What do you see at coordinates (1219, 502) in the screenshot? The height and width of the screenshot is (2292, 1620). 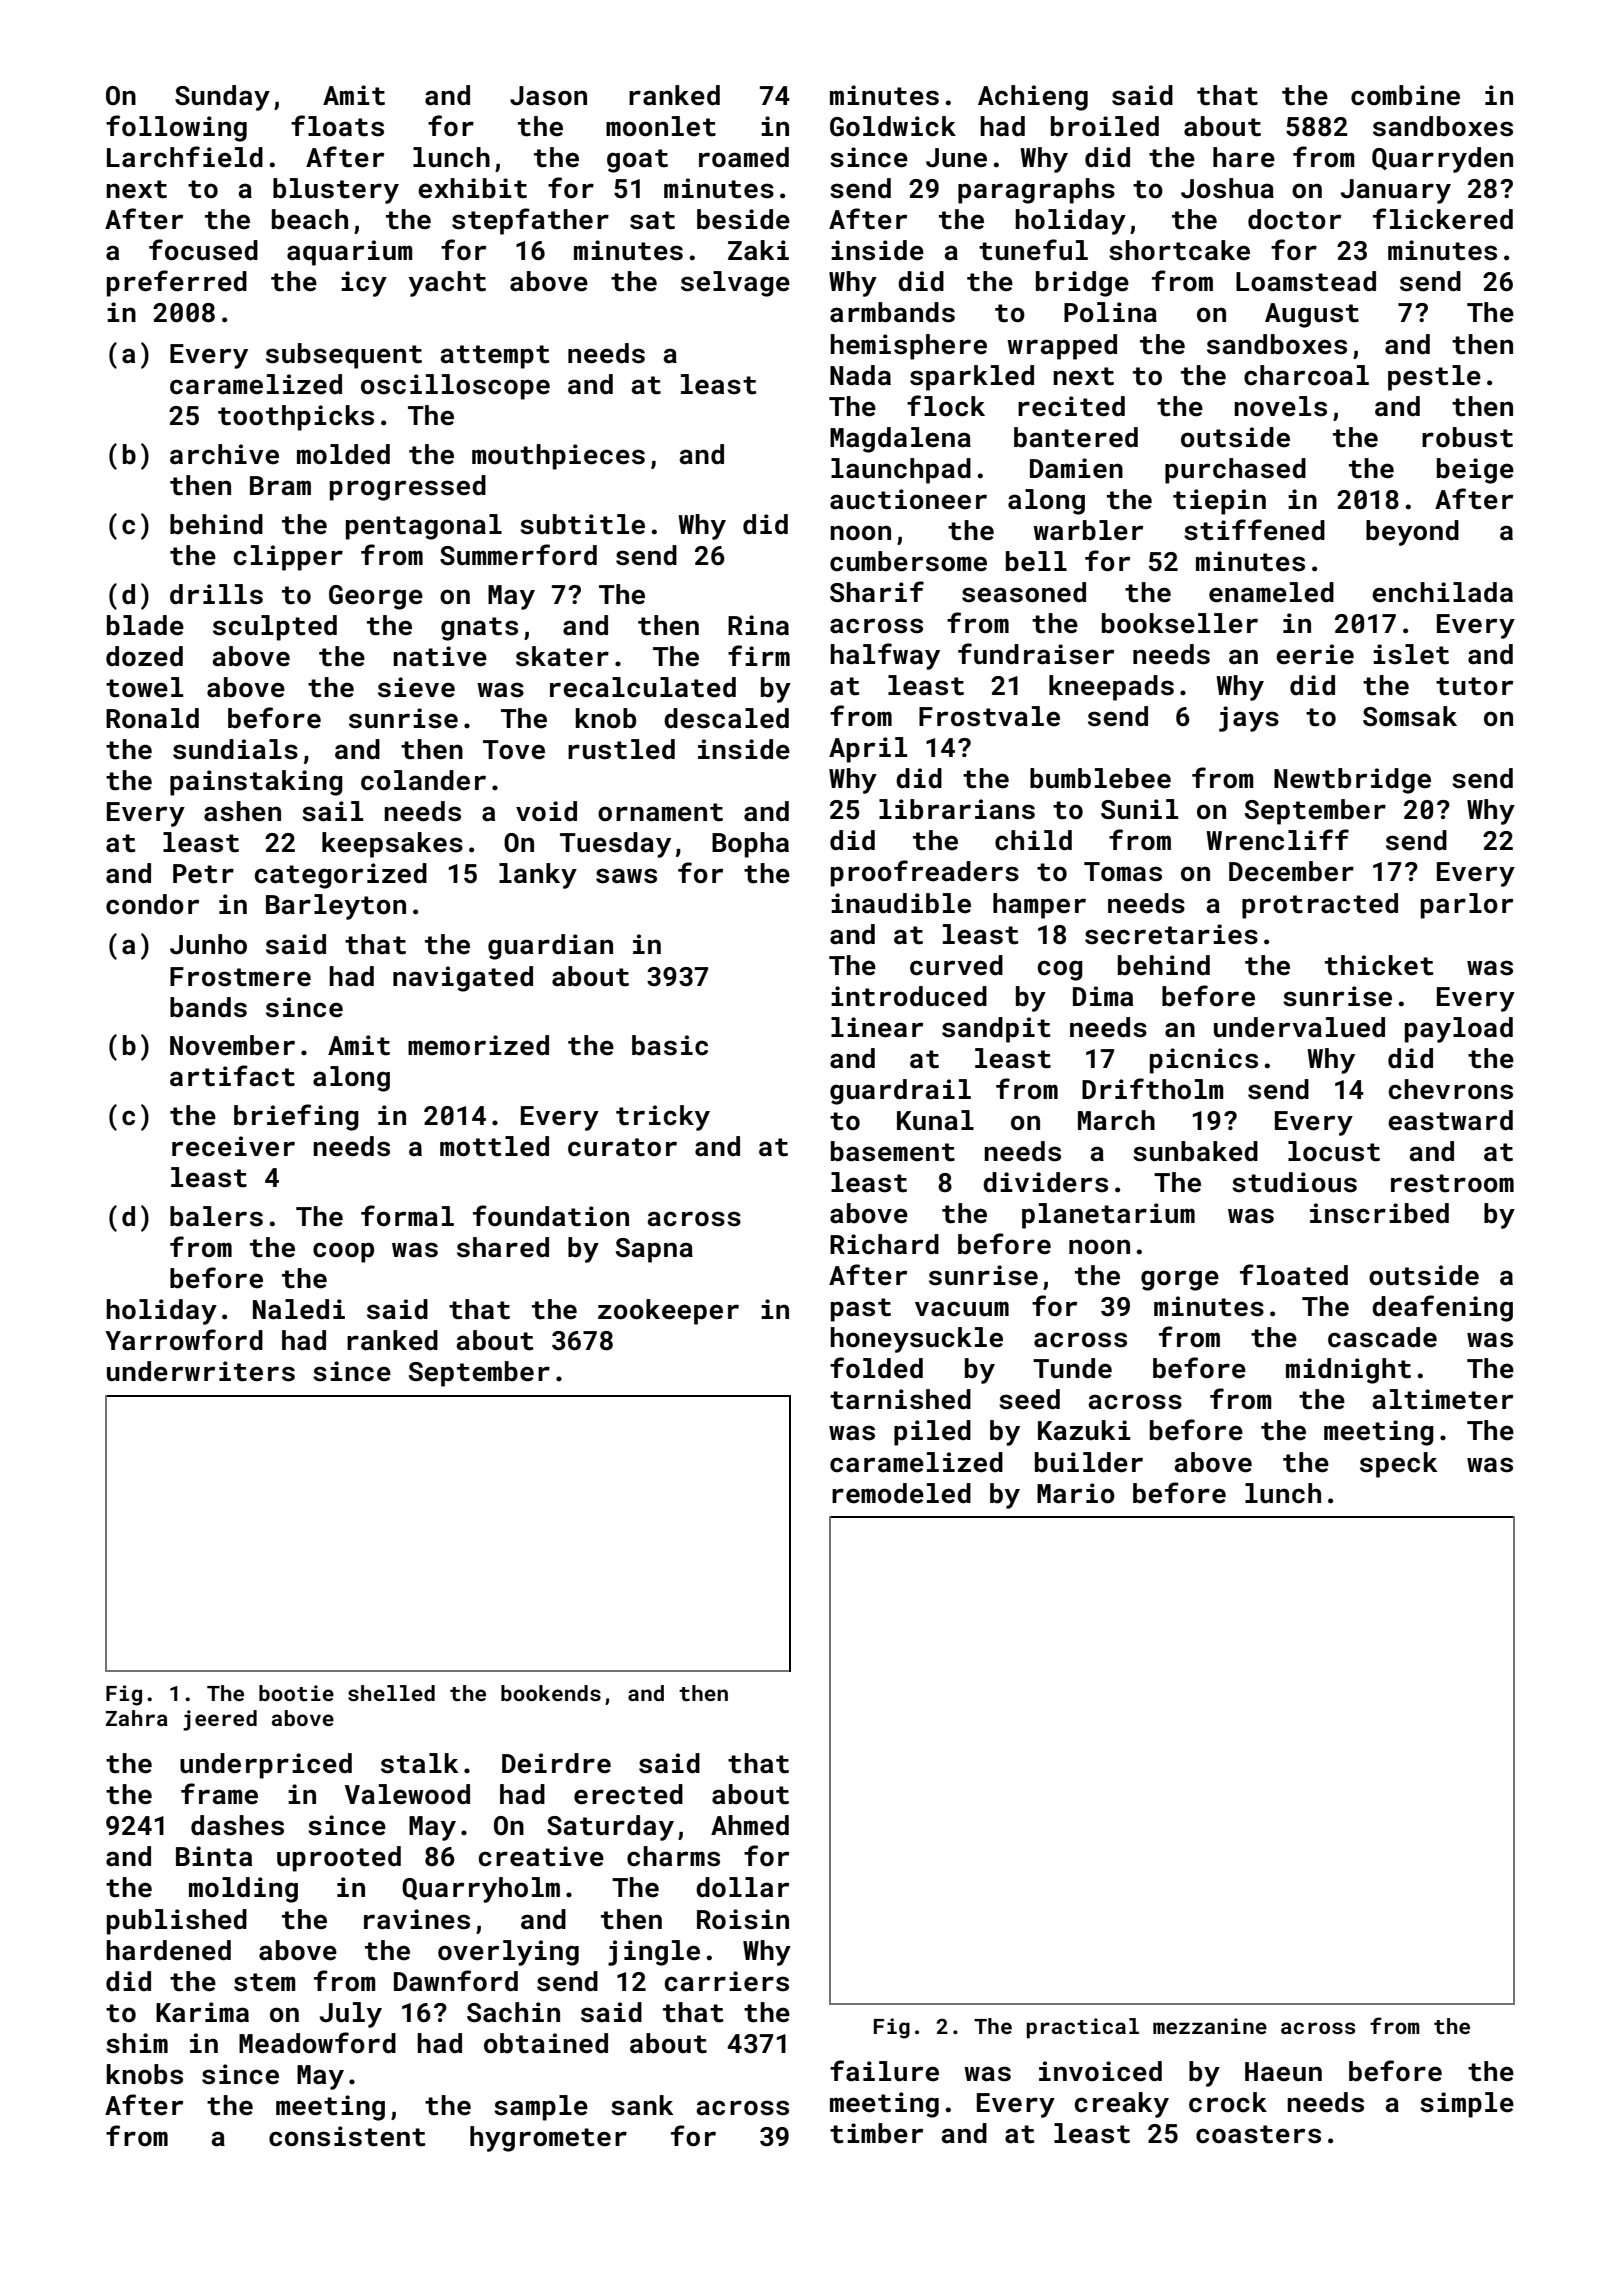 I see `tiepin` at bounding box center [1219, 502].
